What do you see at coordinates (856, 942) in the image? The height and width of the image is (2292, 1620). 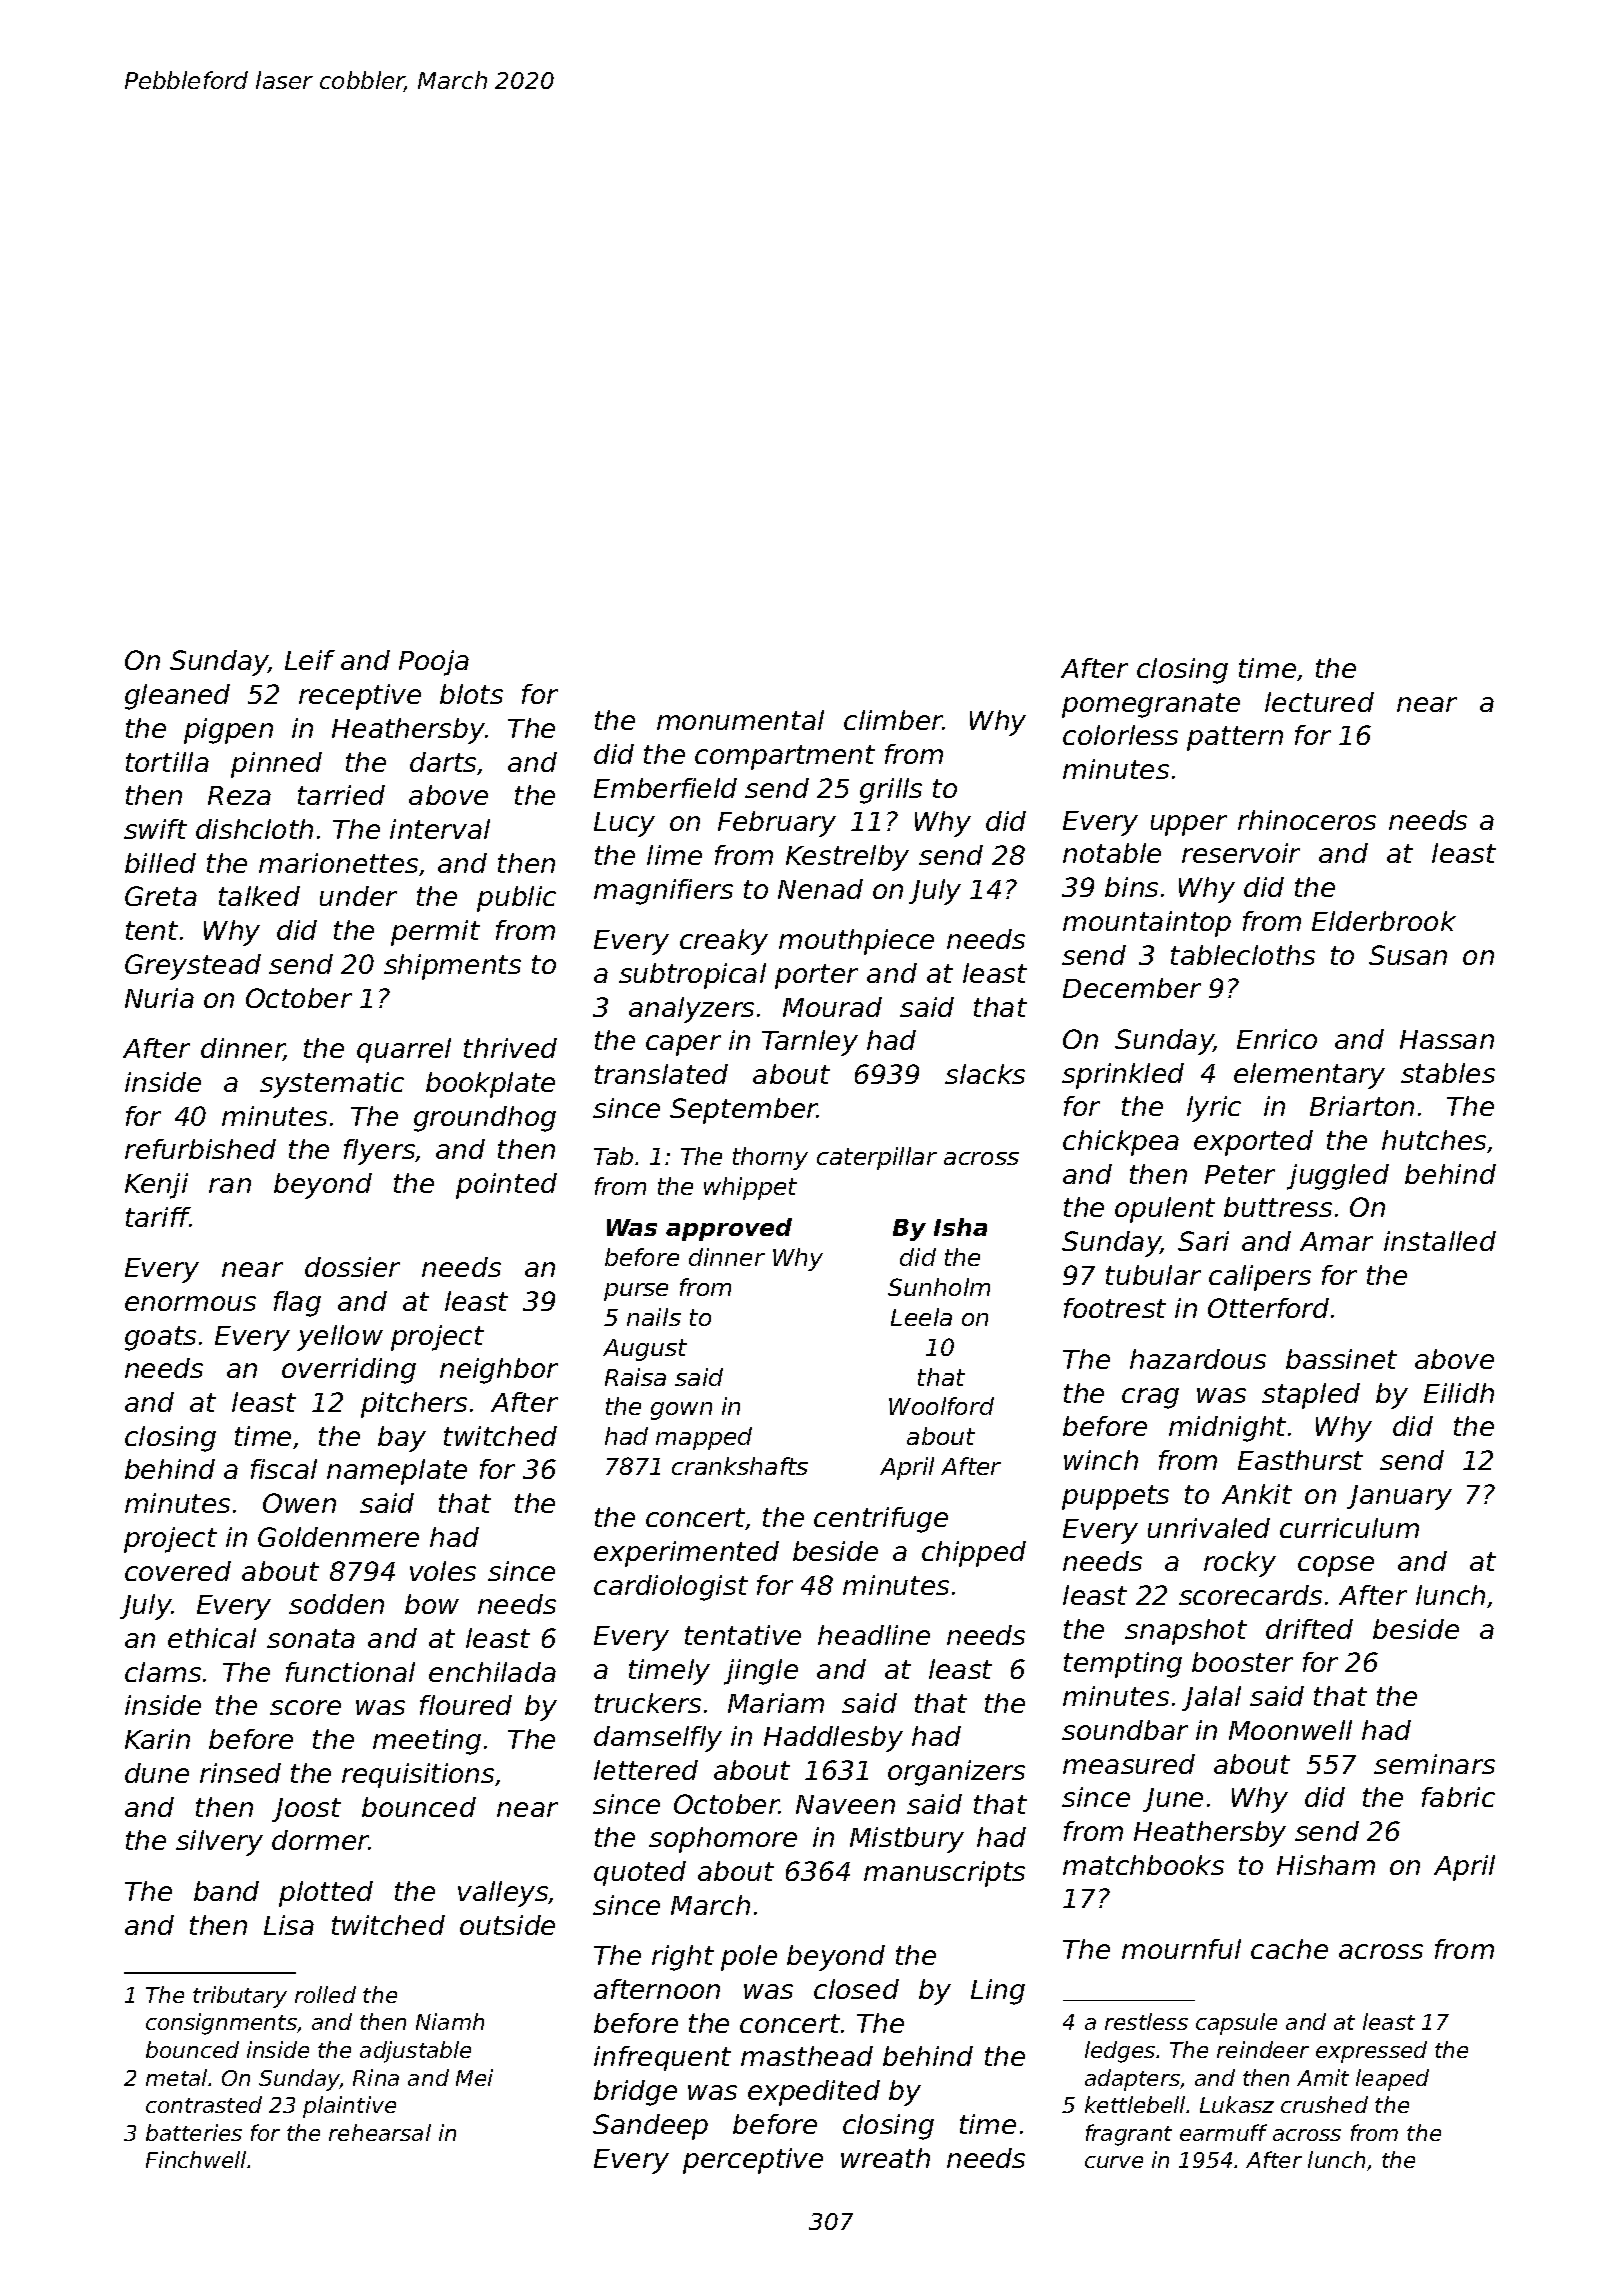 I see `mouthpiece` at bounding box center [856, 942].
